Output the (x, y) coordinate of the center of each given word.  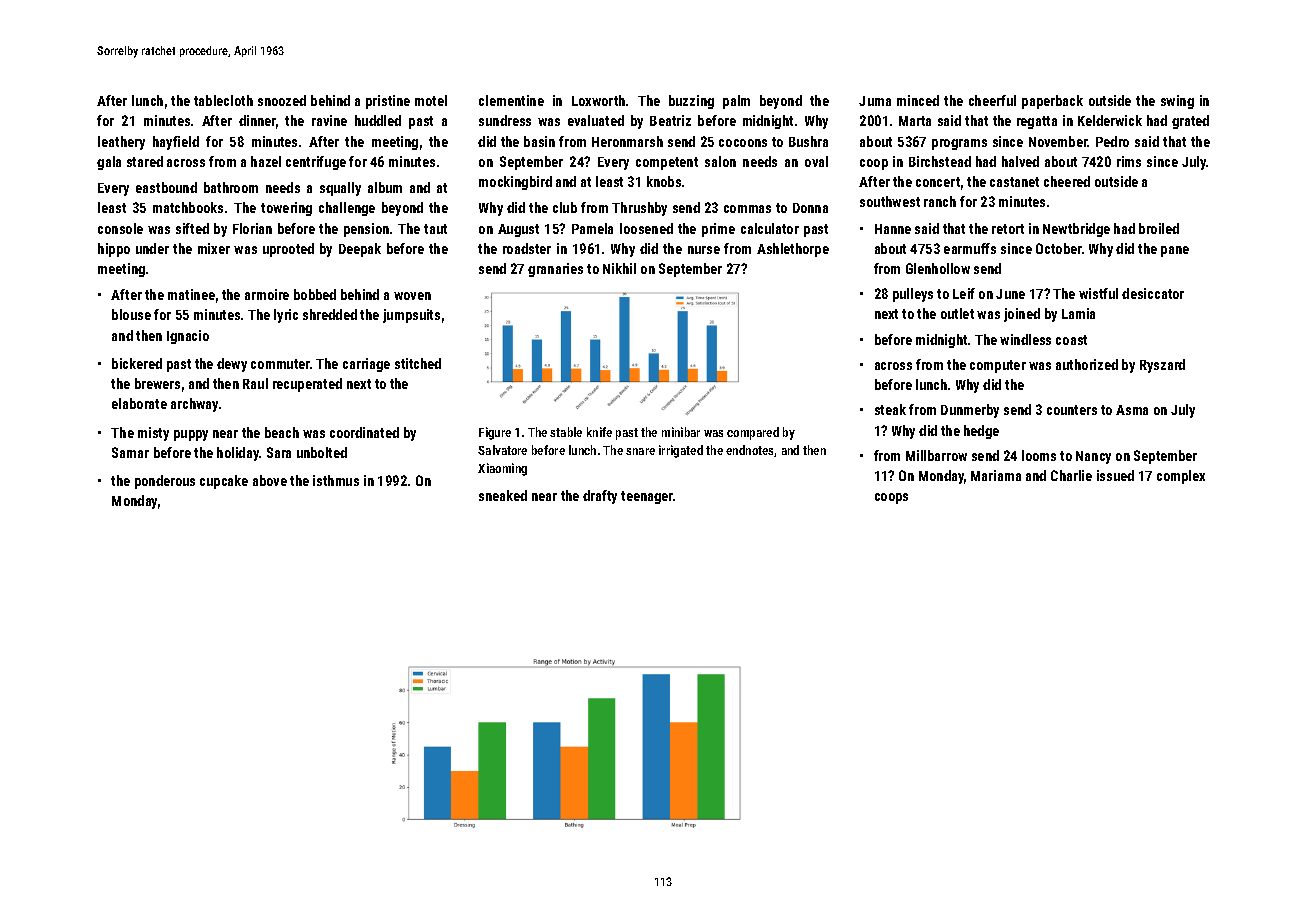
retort (1008, 229)
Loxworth (598, 100)
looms (1039, 455)
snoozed (282, 100)
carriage (366, 365)
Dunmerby (970, 411)
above (270, 480)
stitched (418, 363)
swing (1177, 102)
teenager (647, 497)
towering (286, 209)
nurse (704, 250)
